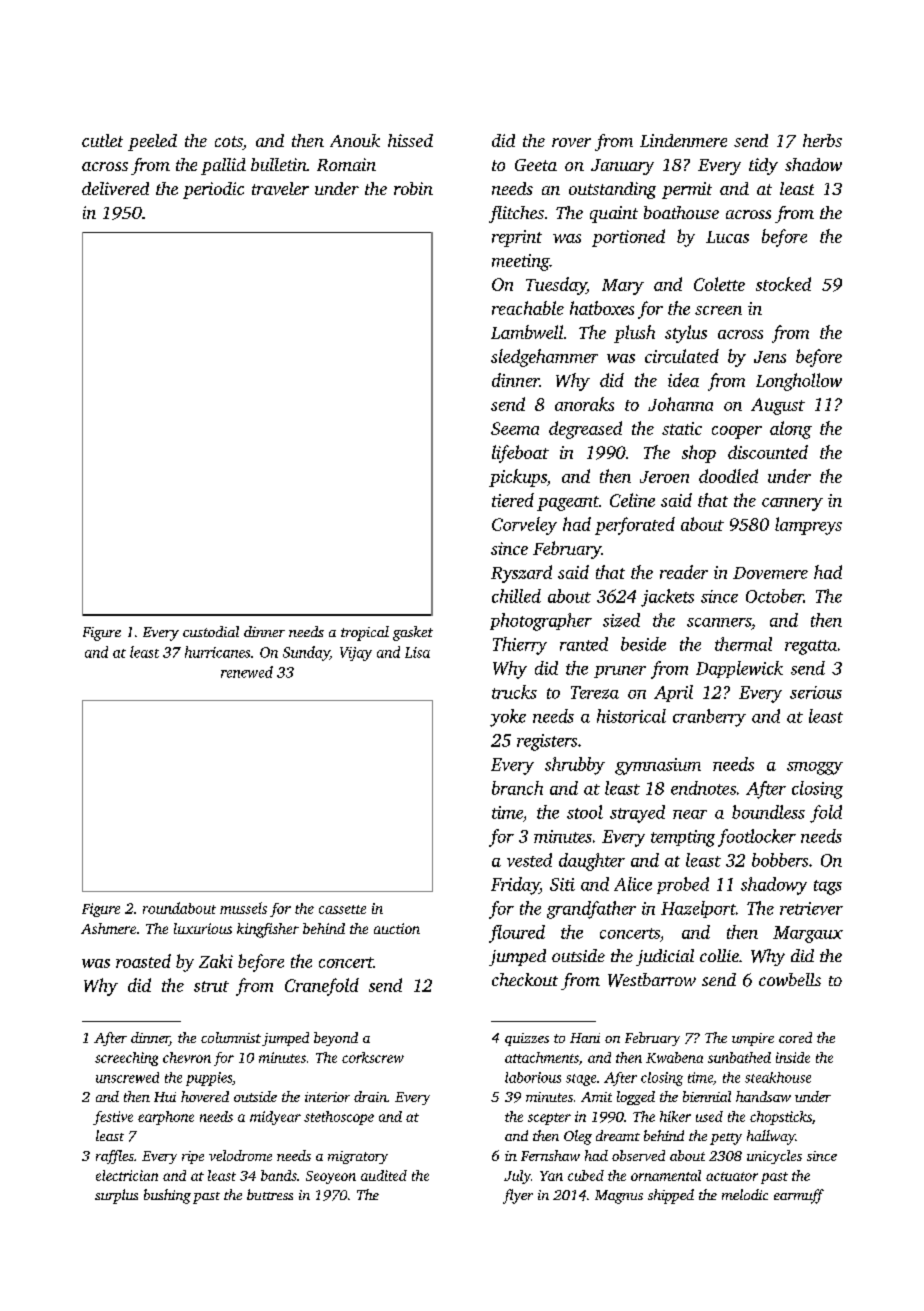  Describe the element at coordinates (770, 357) in the document. I see `Jens` at that location.
